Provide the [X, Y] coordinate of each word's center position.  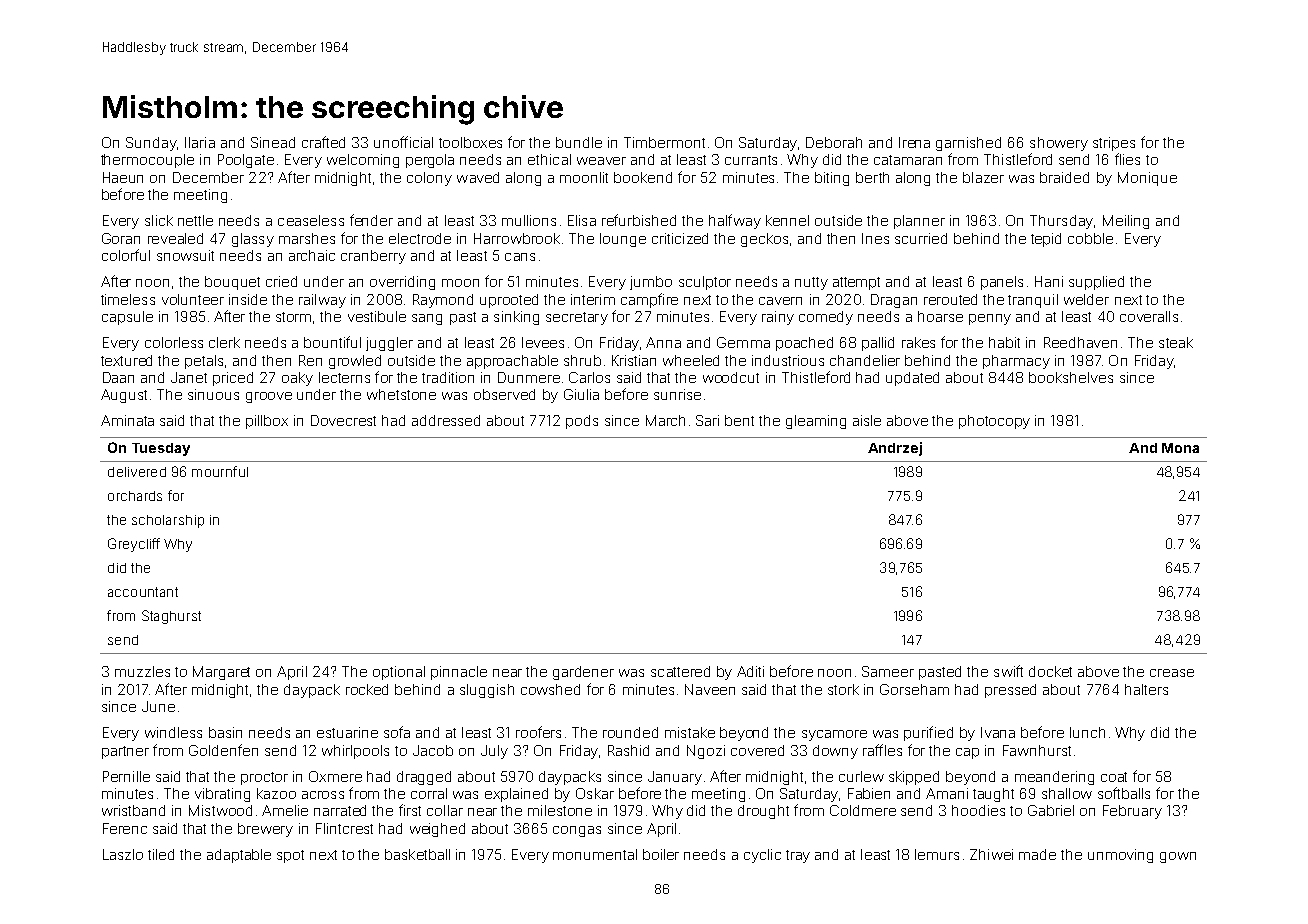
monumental [595, 854]
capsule [127, 318]
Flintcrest [344, 828]
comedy [826, 318]
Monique [1147, 179]
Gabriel [1051, 810]
